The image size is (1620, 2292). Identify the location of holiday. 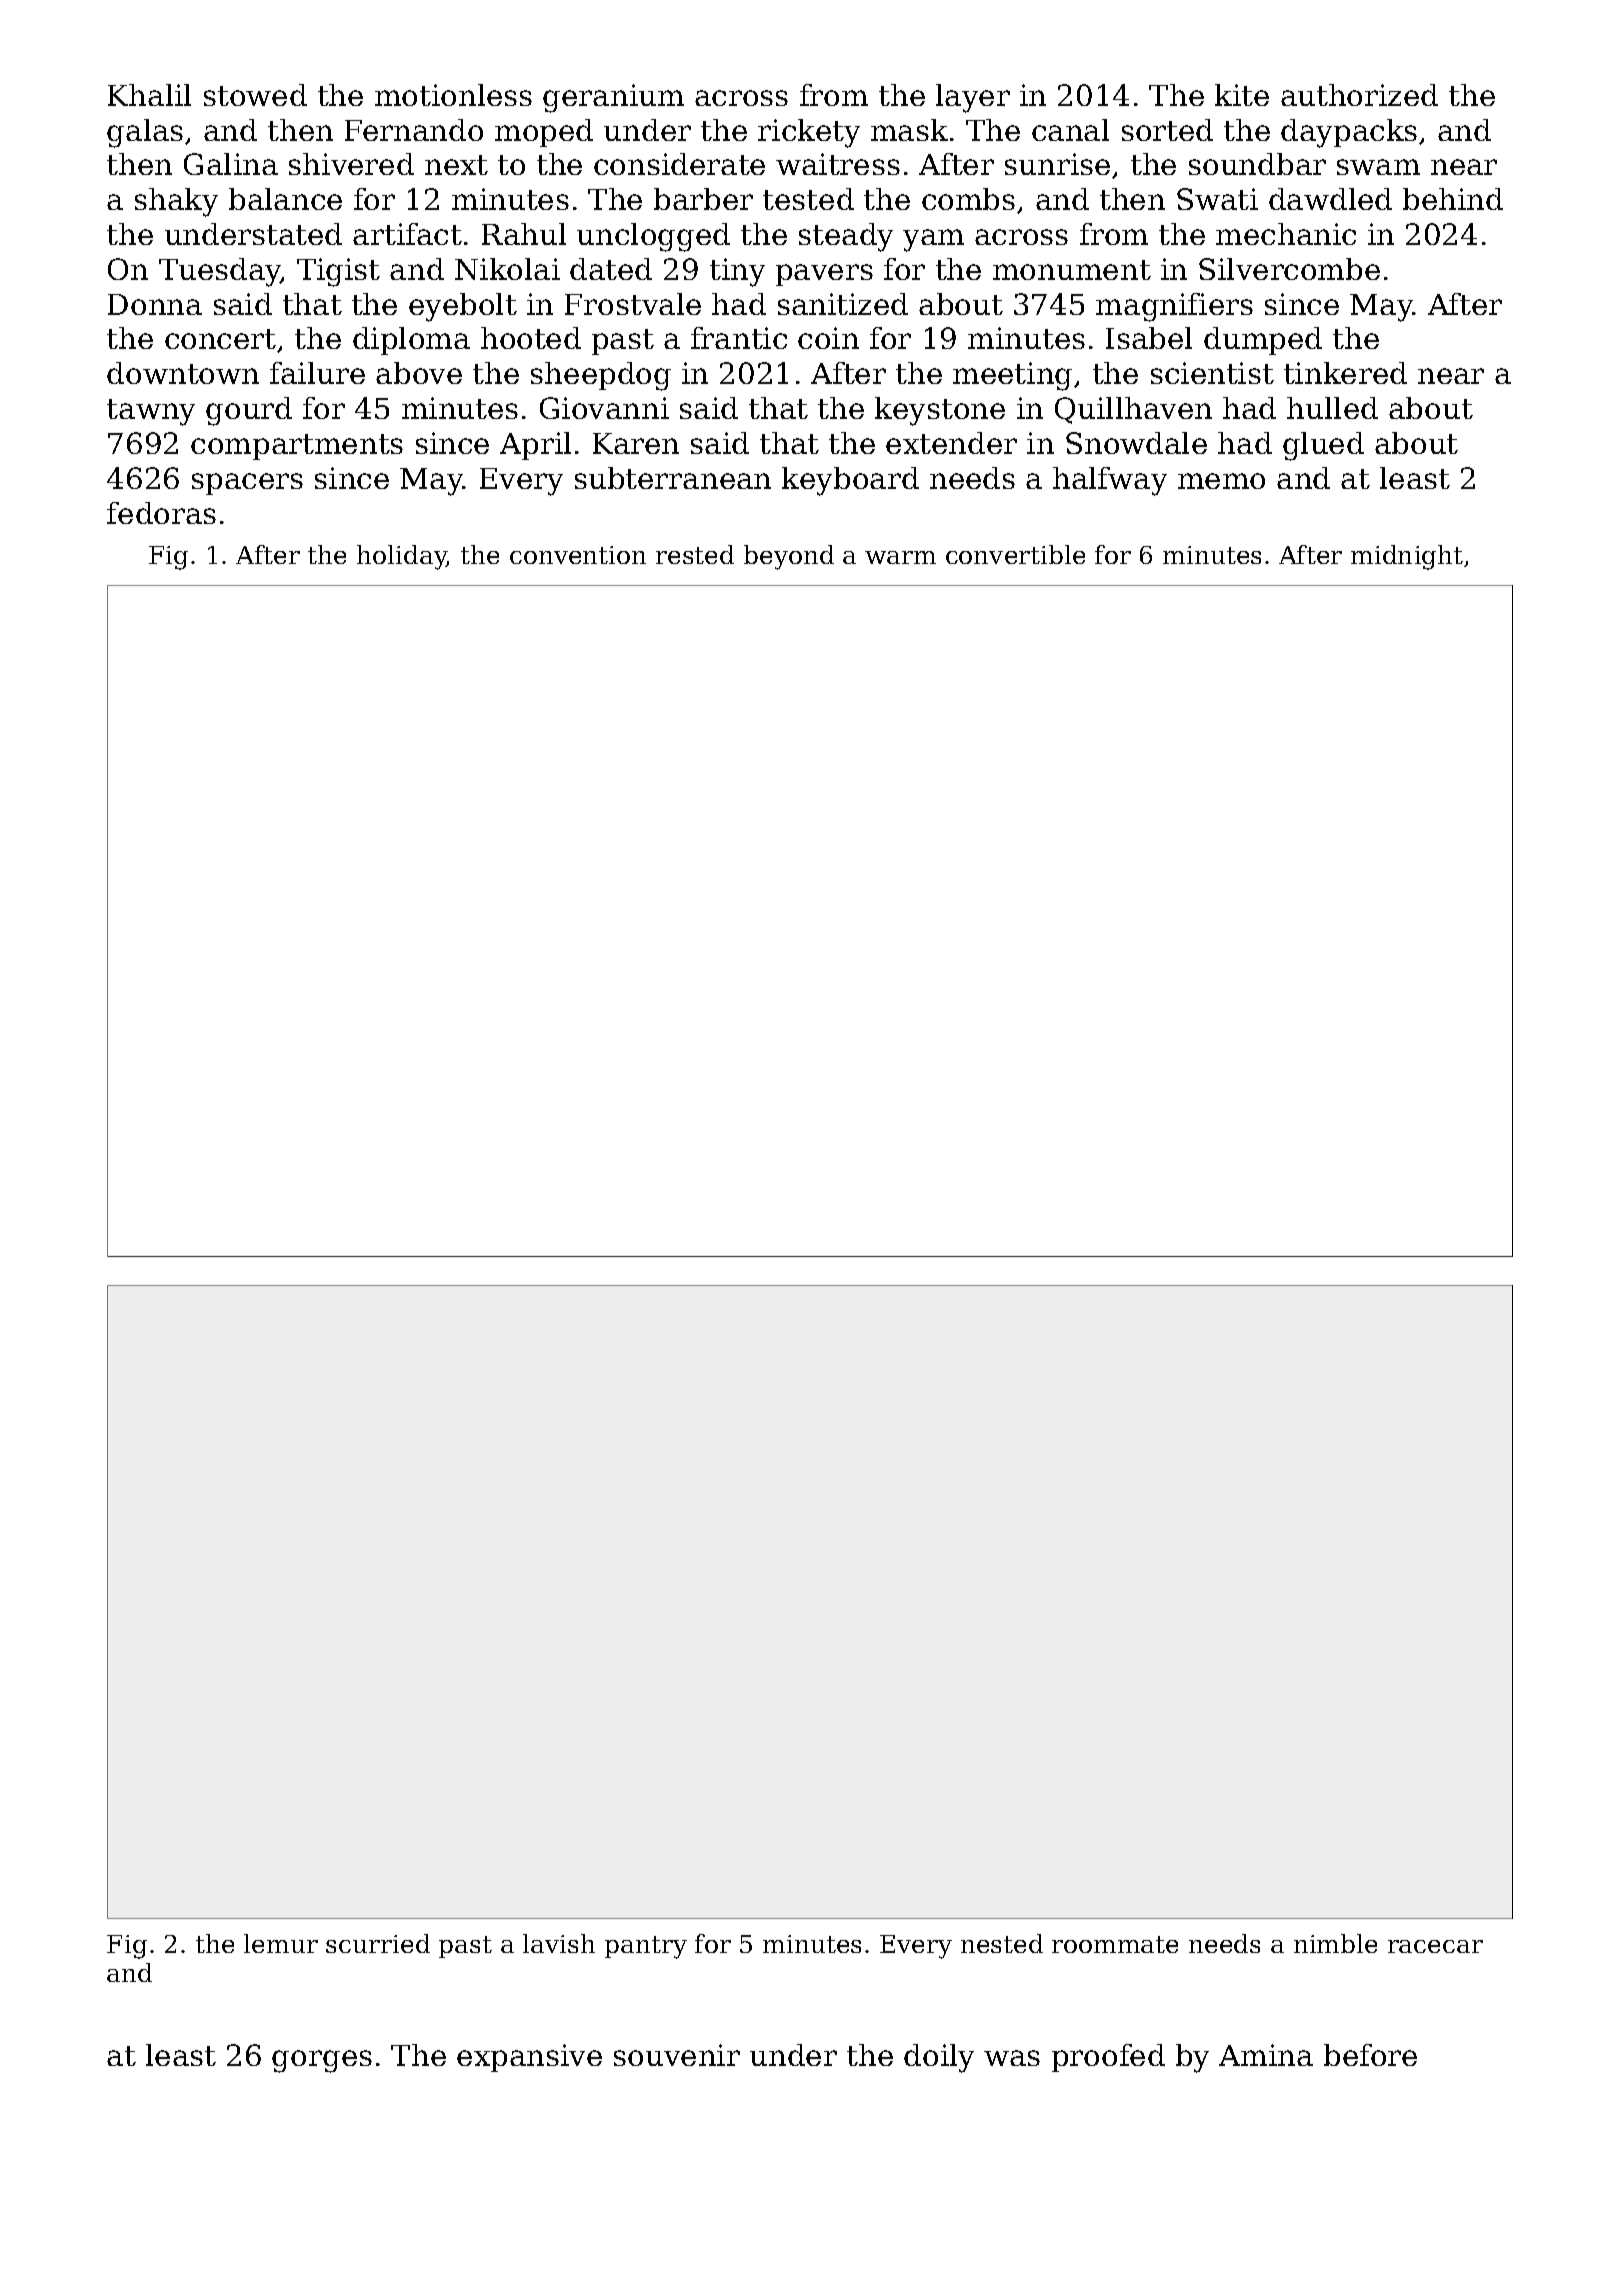
(402, 557).
